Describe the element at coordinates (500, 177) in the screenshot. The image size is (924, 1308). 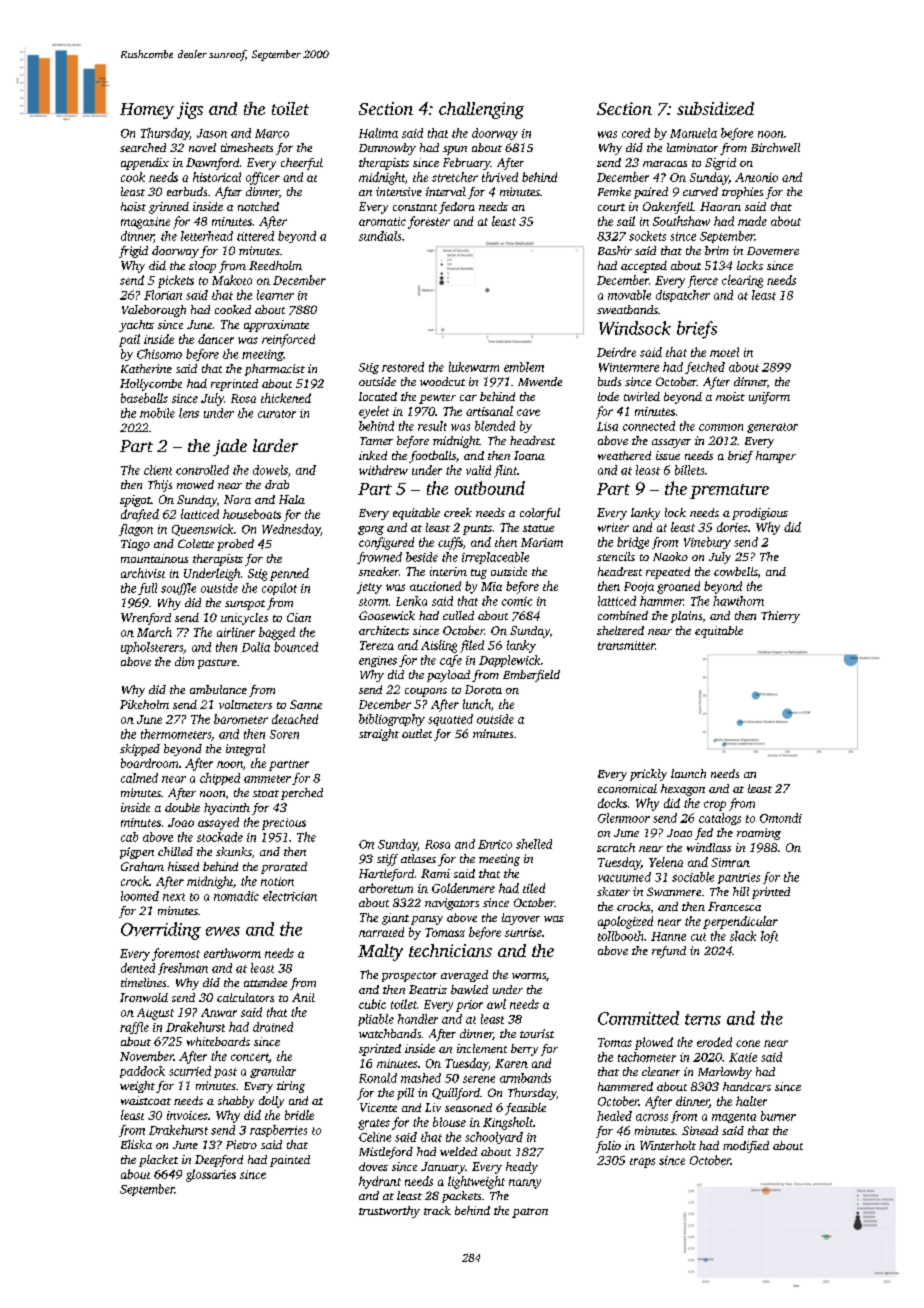
I see `thrived` at that location.
